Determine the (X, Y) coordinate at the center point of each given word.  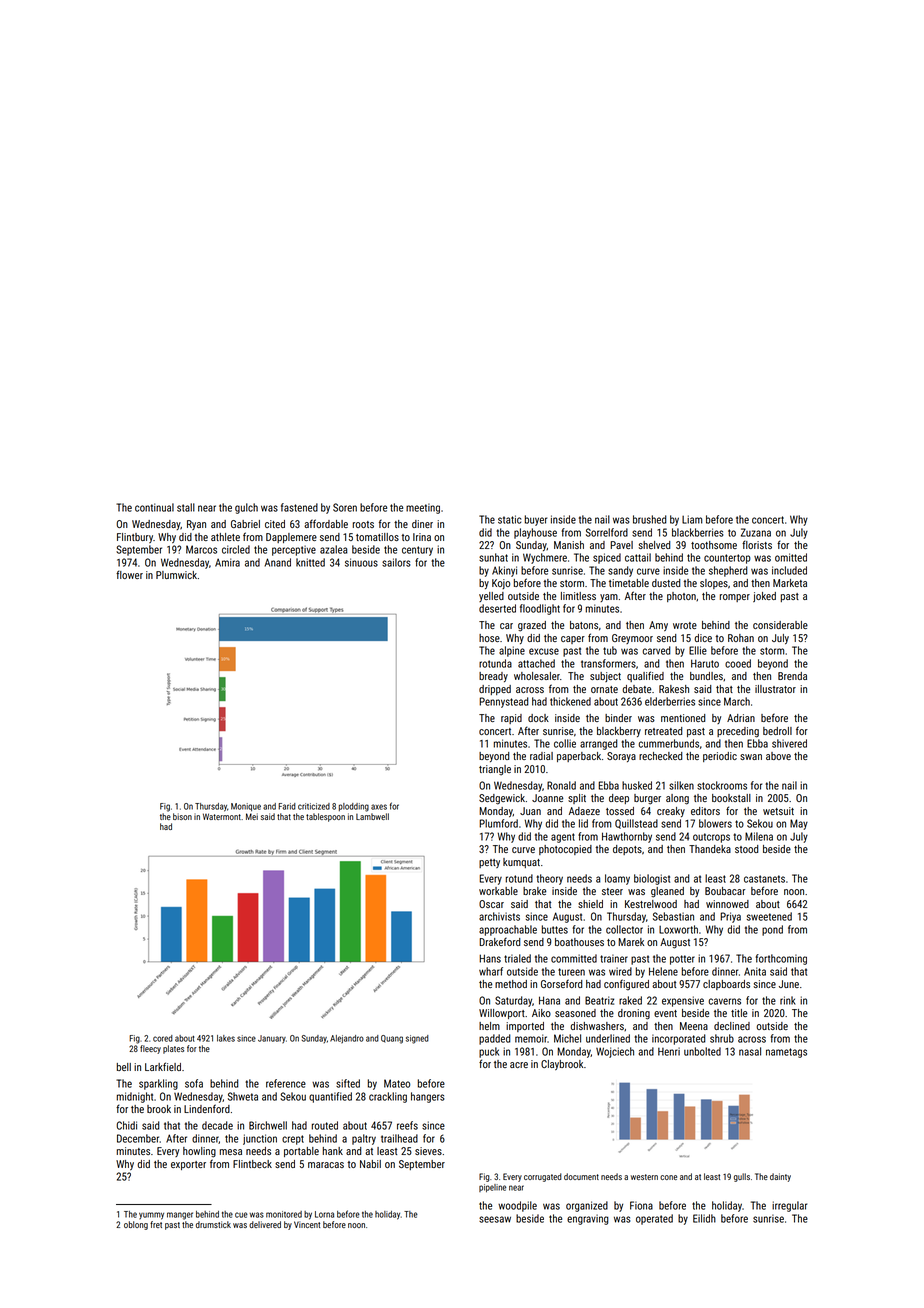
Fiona (641, 1205)
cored (163, 1038)
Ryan (196, 525)
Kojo (501, 584)
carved (656, 650)
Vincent (307, 1224)
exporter (188, 1165)
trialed (517, 958)
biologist (652, 879)
